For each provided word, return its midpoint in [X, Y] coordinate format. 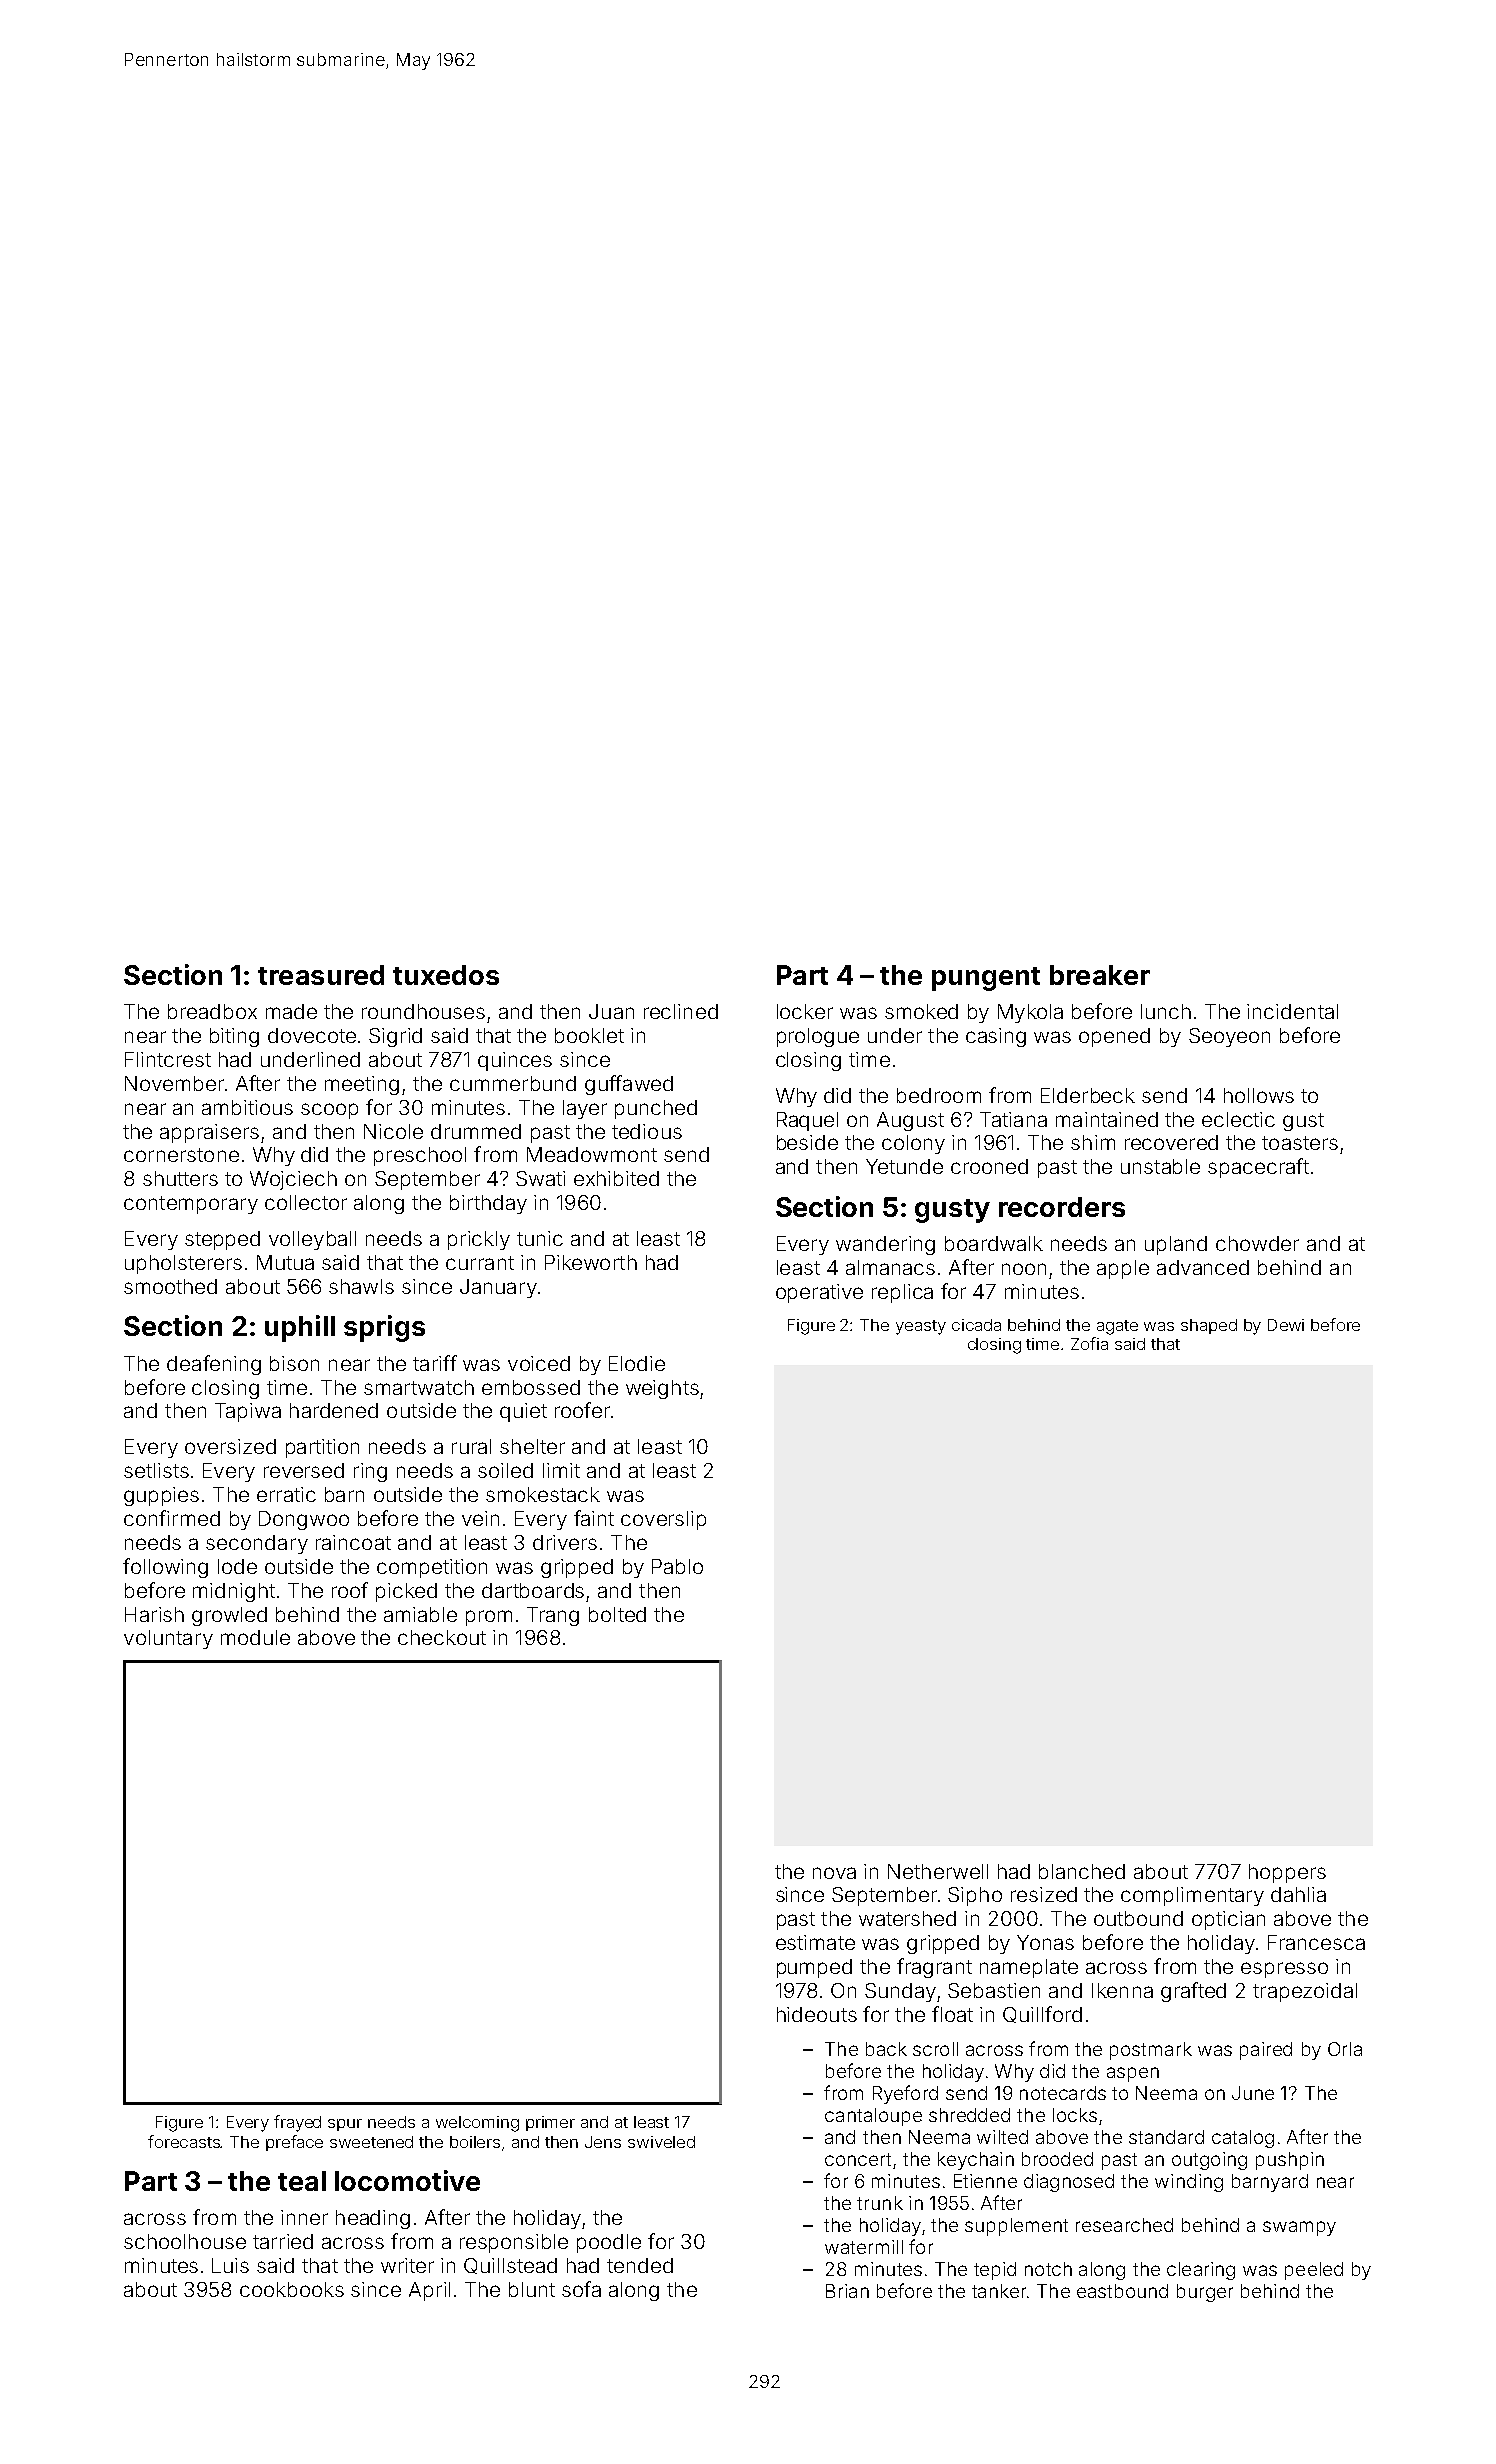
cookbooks [292, 2289]
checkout [442, 1637]
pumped [814, 1968]
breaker [1100, 975]
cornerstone [181, 1155]
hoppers [1287, 1873]
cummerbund [513, 1083]
